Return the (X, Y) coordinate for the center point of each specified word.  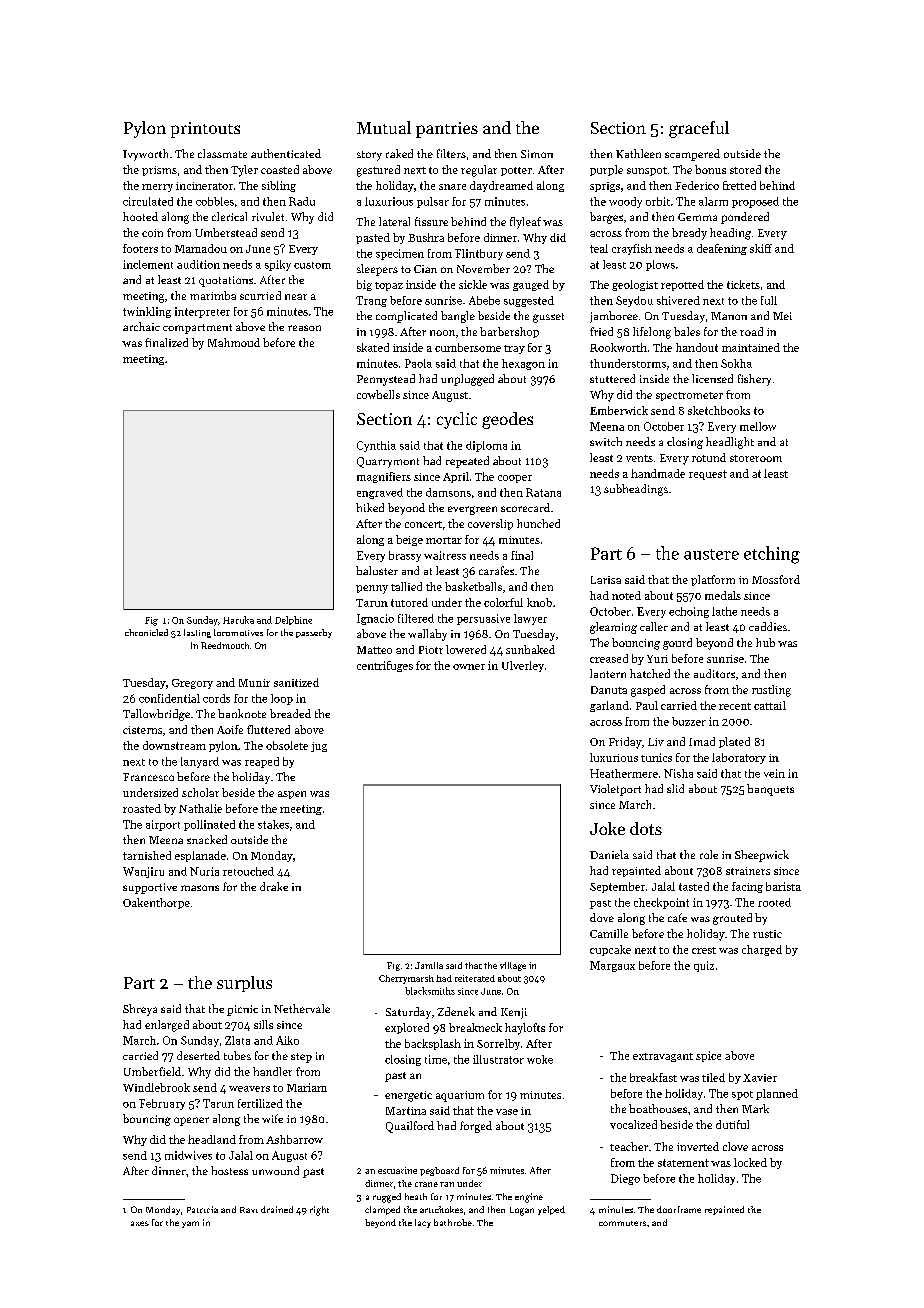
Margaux (612, 966)
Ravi (249, 1210)
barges (606, 218)
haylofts (525, 1029)
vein (774, 773)
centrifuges (385, 666)
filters (451, 153)
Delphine (293, 620)
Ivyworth (145, 155)
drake (274, 886)
